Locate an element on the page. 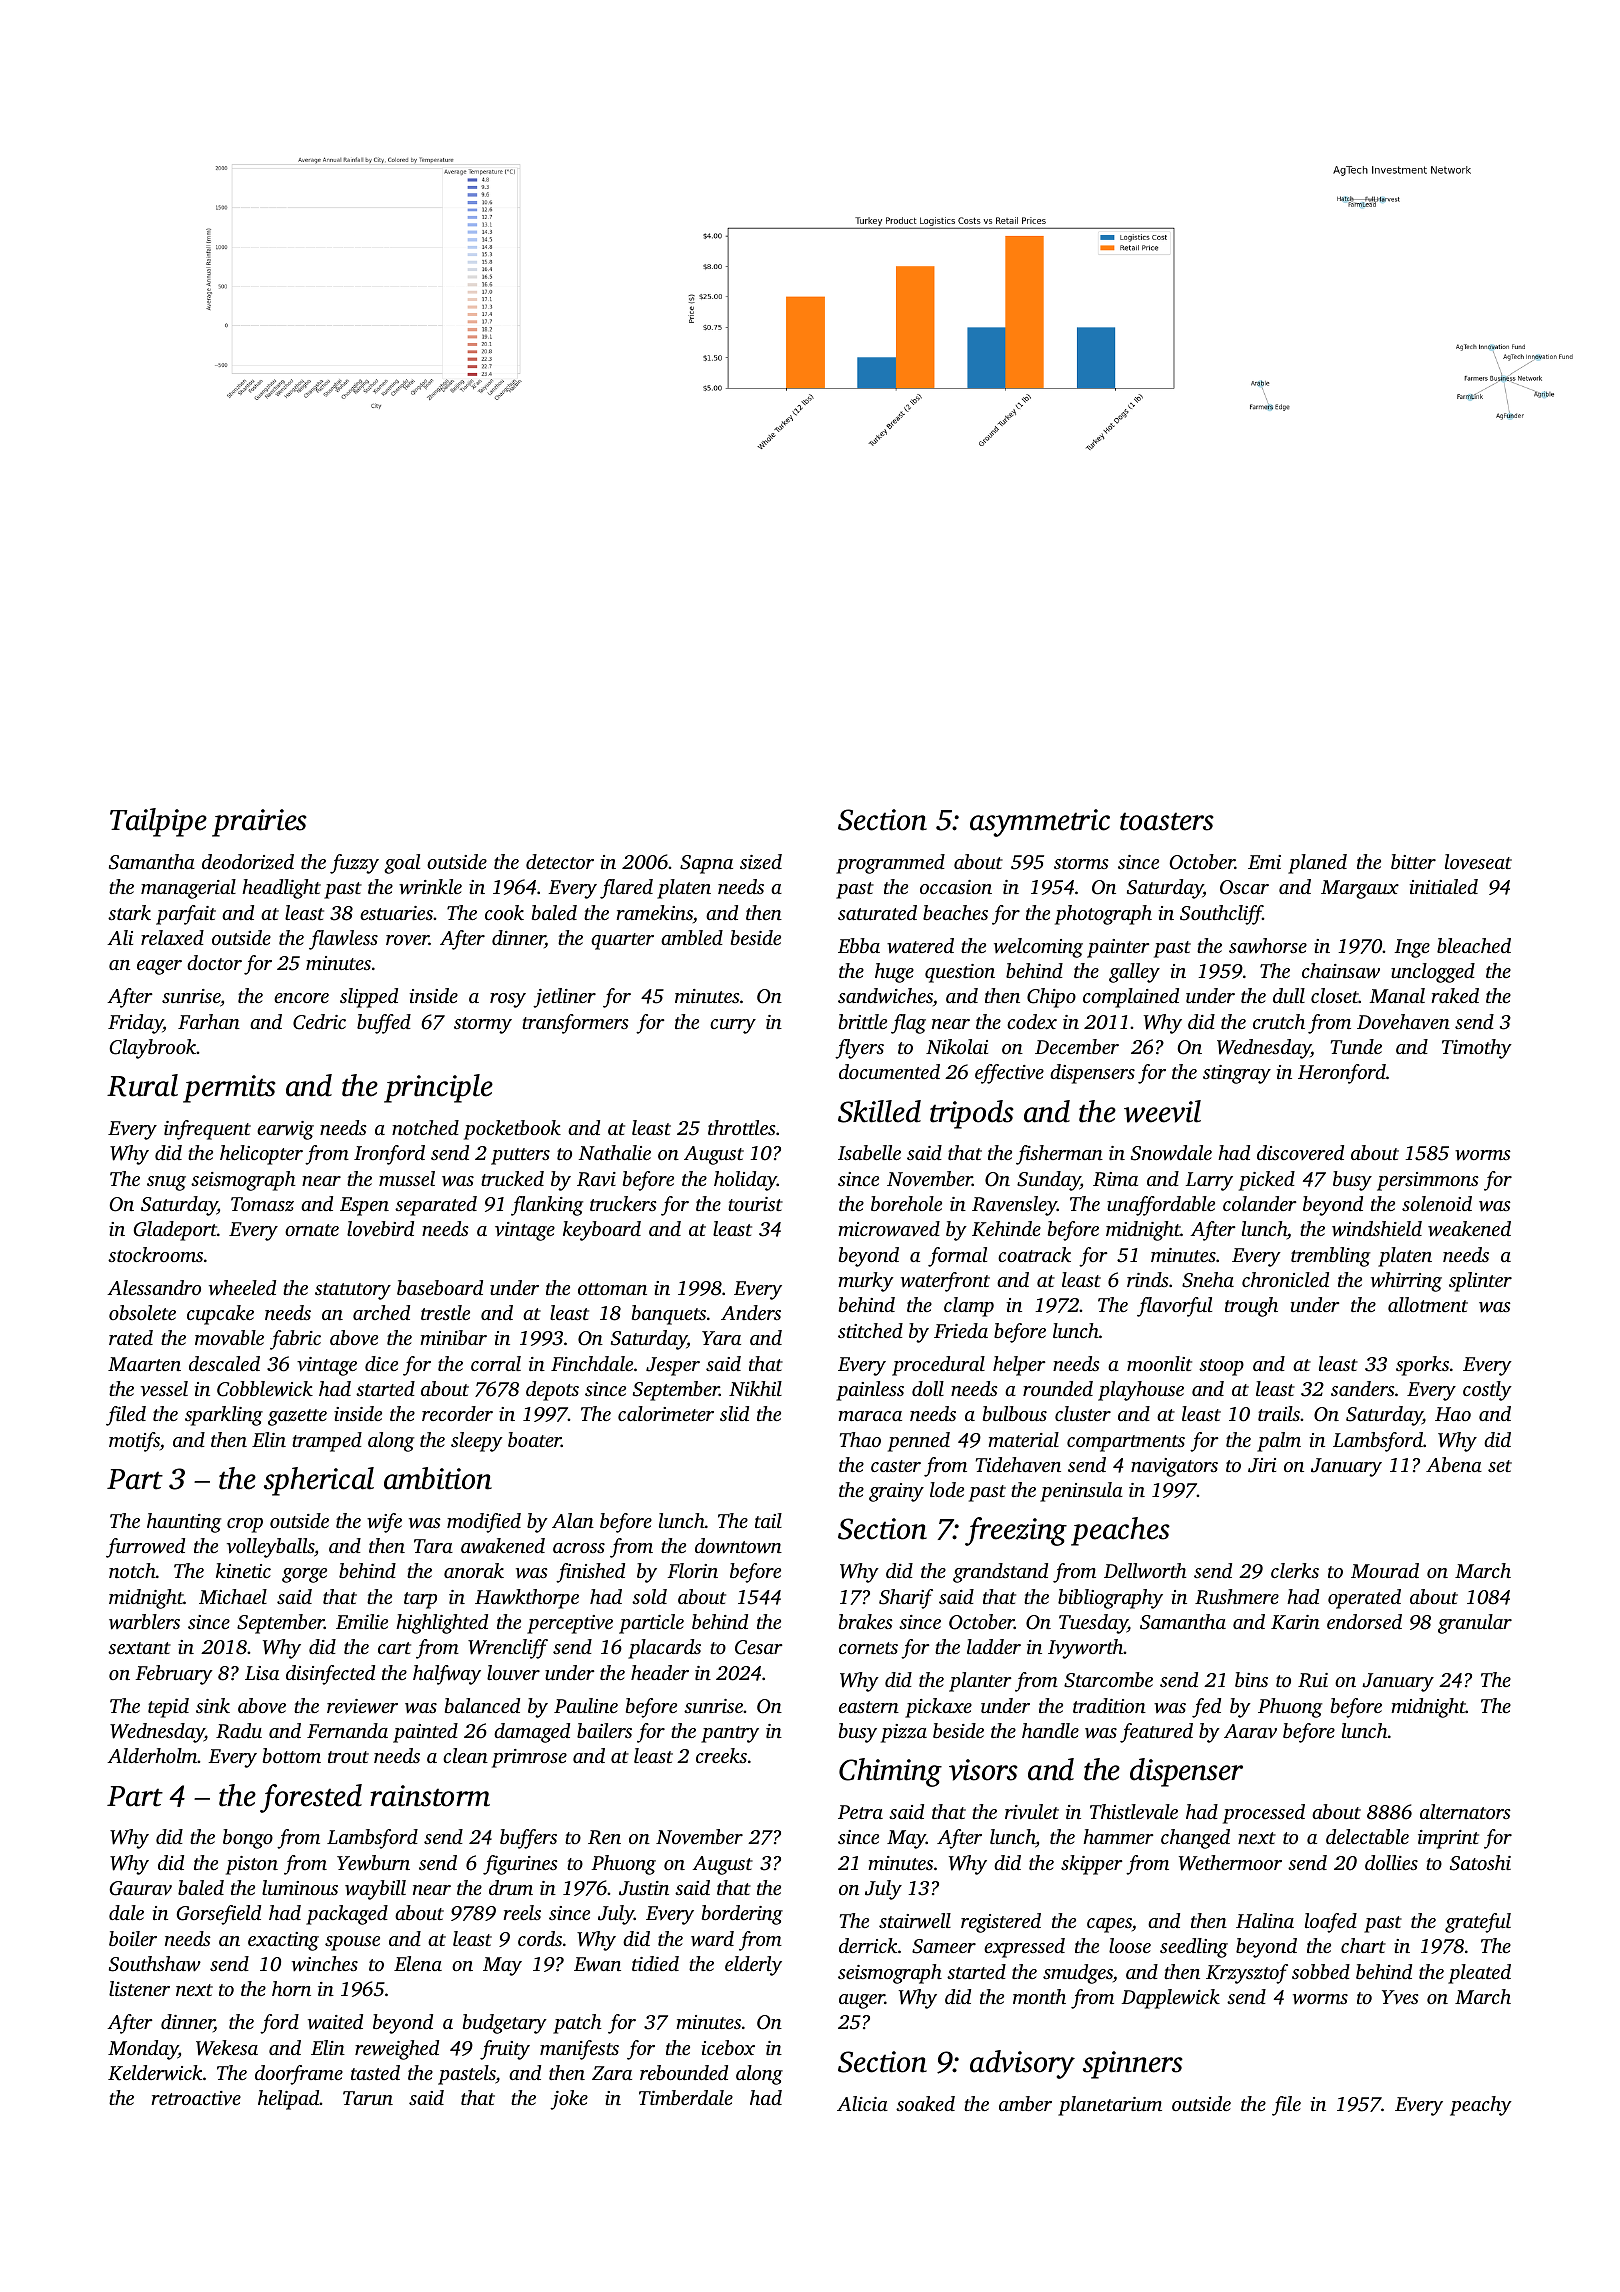 The width and height of the document is (1620, 2292). budgetary is located at coordinates (505, 2024).
